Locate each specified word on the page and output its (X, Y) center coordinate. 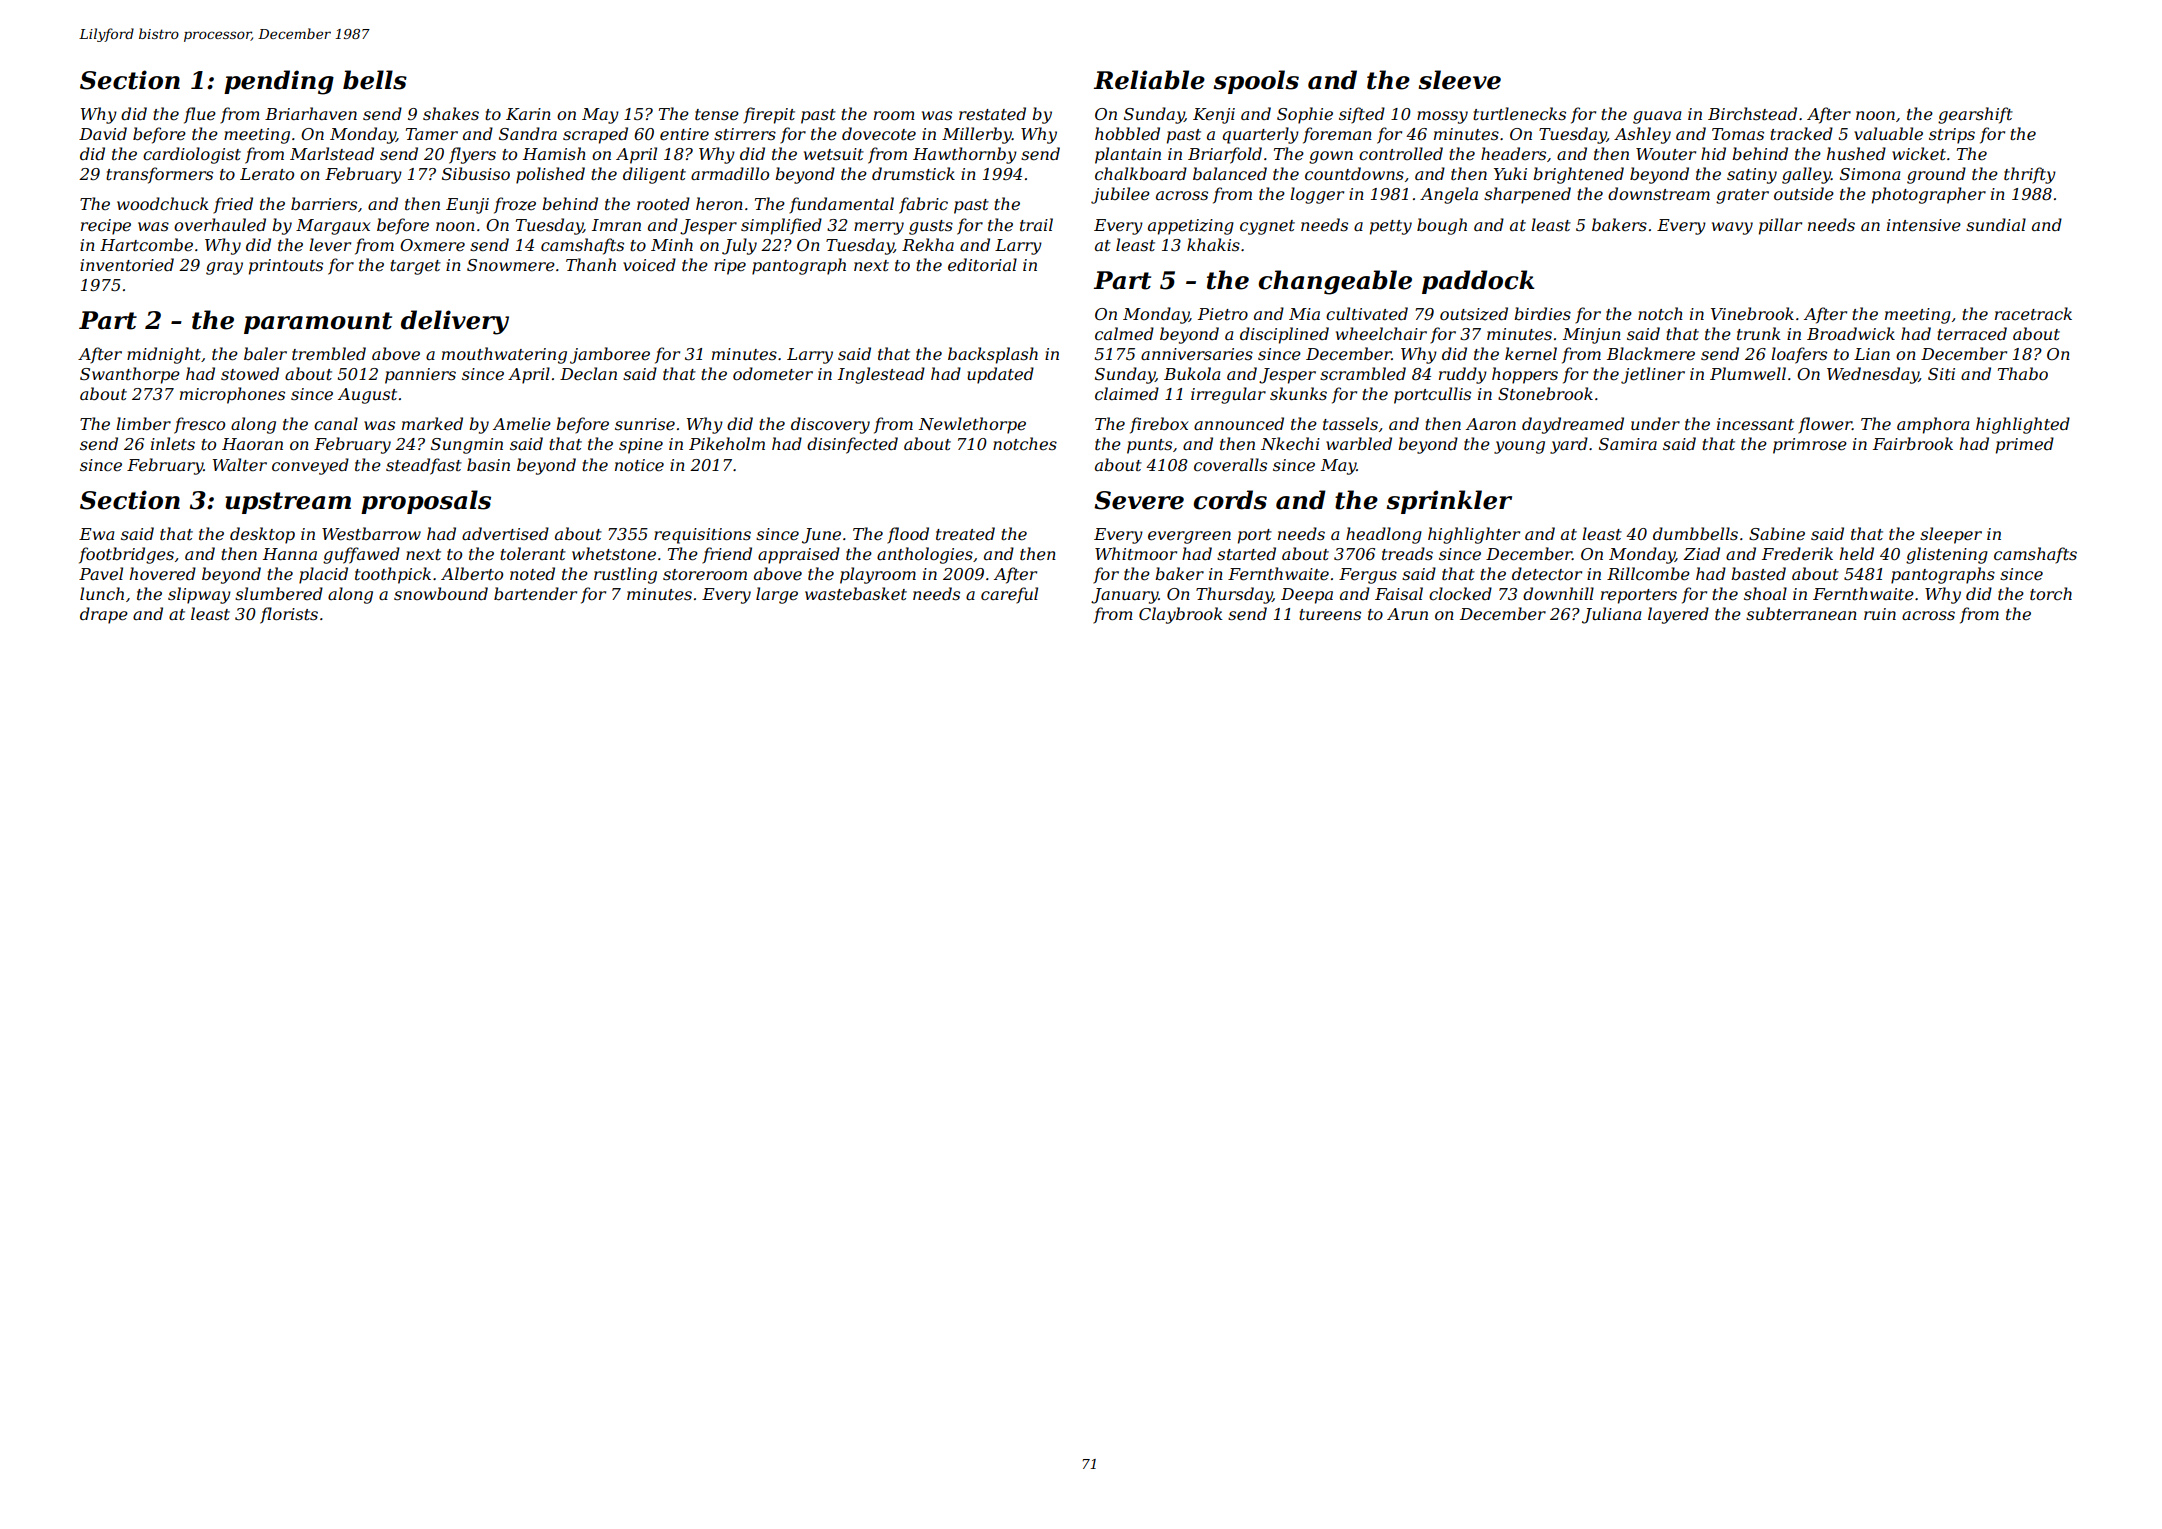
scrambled (1363, 373)
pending (279, 82)
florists (289, 615)
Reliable (1149, 80)
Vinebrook (1752, 313)
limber (143, 423)
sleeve (1460, 80)
